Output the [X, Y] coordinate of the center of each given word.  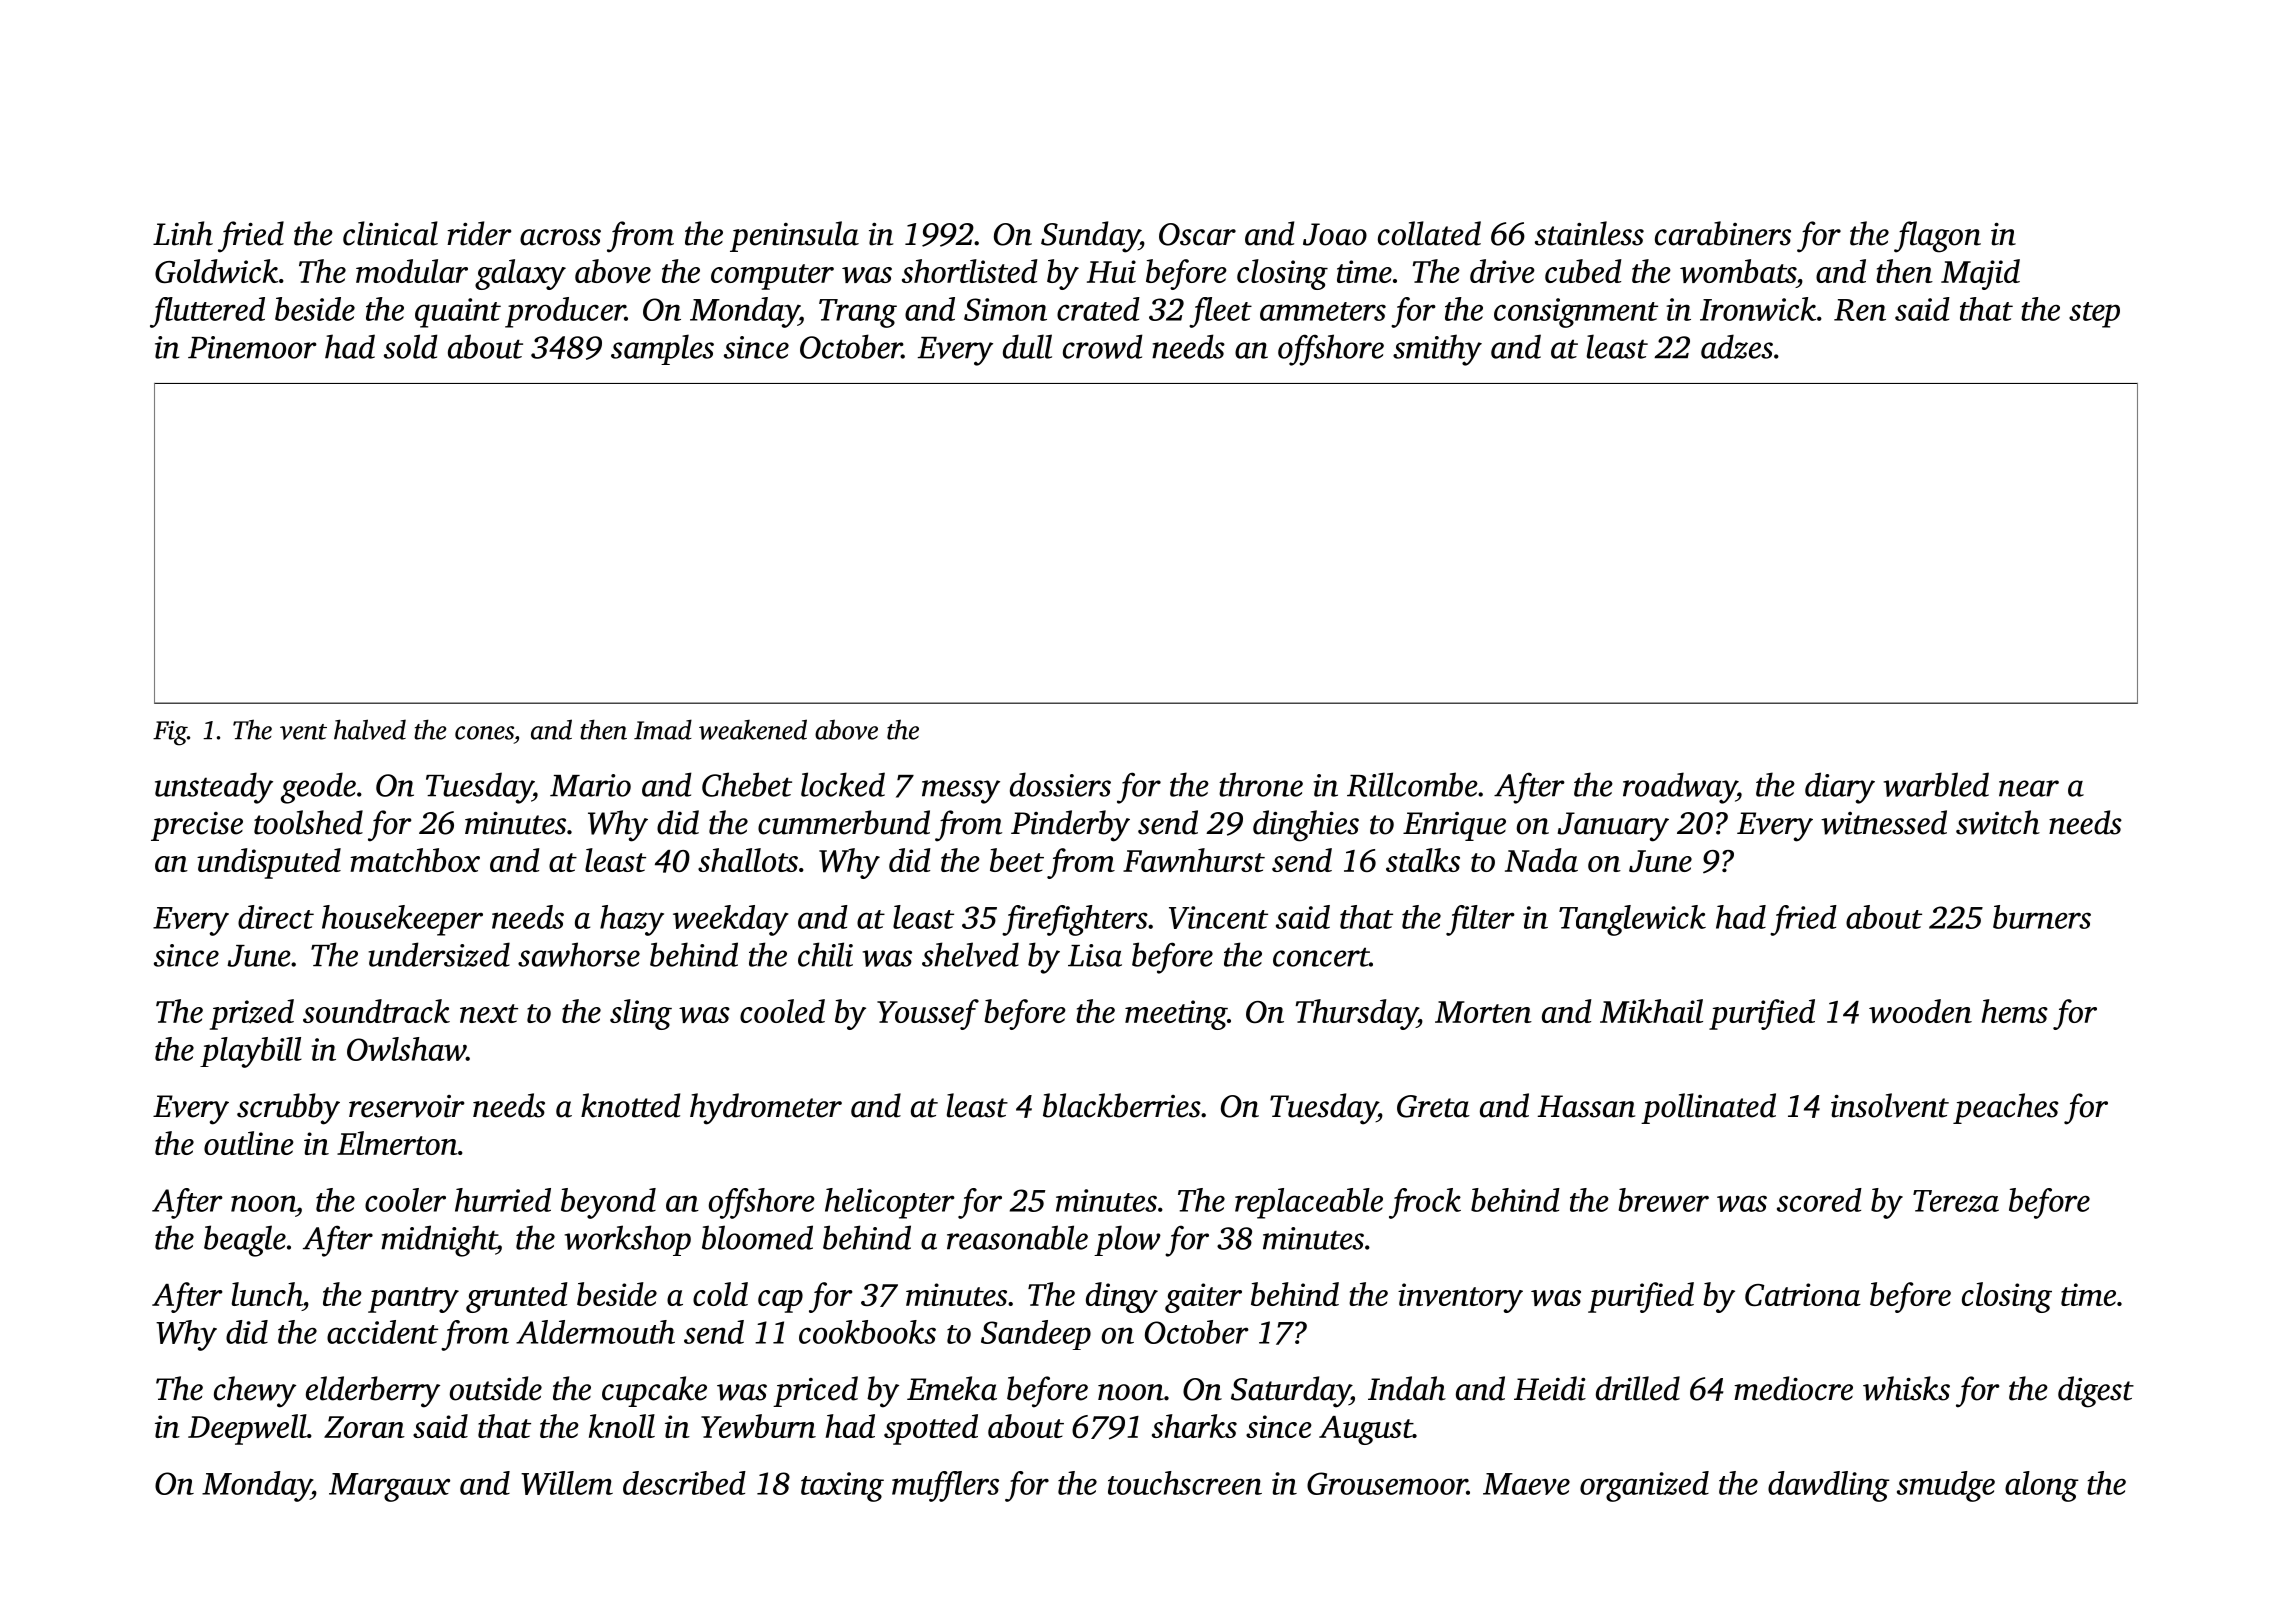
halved [370, 729]
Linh [183, 233]
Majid [1980, 274]
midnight [439, 1241]
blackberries [1122, 1105]
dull [1027, 346]
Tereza [1956, 1201]
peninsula [794, 236]
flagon [1937, 237]
